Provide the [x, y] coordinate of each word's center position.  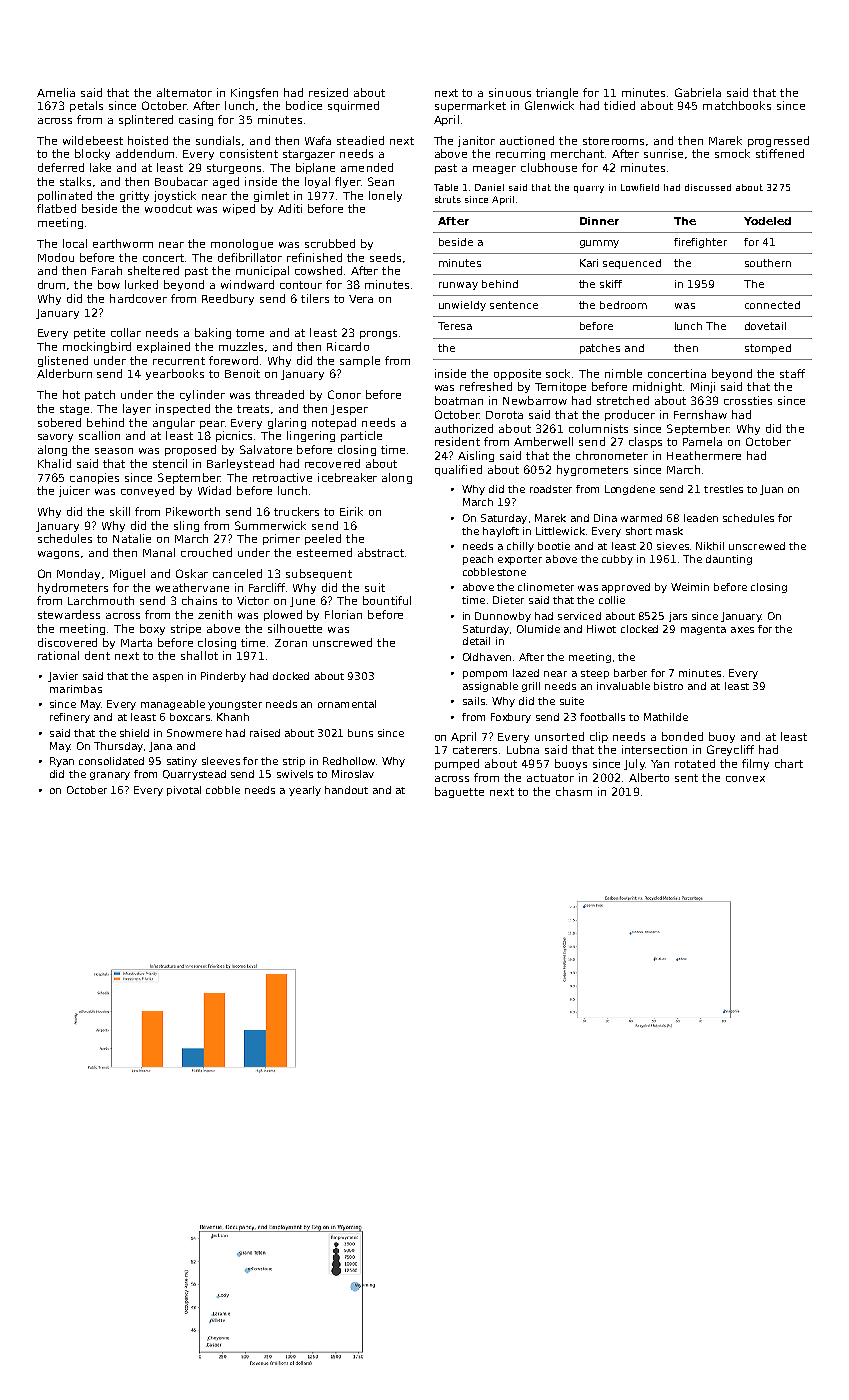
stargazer [309, 155]
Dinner [599, 221]
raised [265, 733]
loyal [317, 182]
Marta [136, 643]
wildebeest [93, 140]
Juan [771, 490]
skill [120, 511]
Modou [56, 257]
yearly [305, 791]
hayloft [501, 532]
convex [745, 779]
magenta [703, 630]
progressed [778, 141]
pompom [485, 675]
